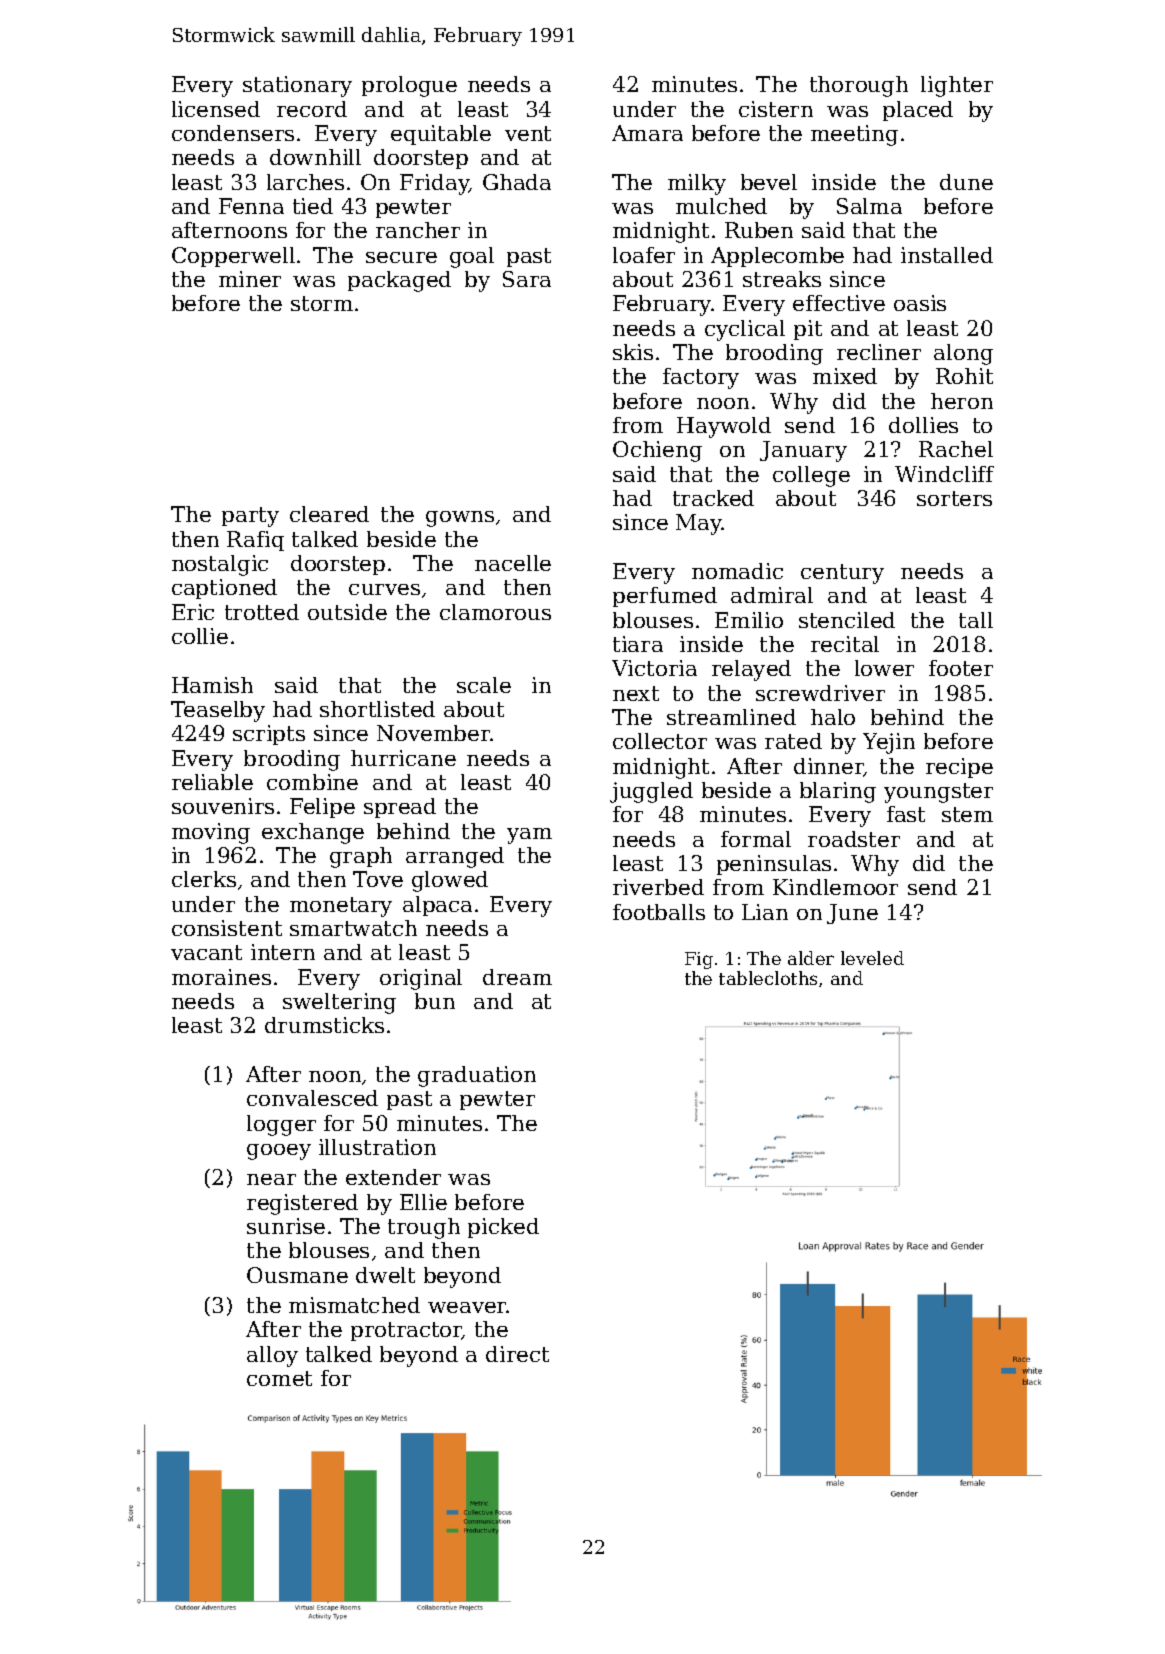 The image size is (1165, 1654). I want to click on comet, so click(279, 1378).
